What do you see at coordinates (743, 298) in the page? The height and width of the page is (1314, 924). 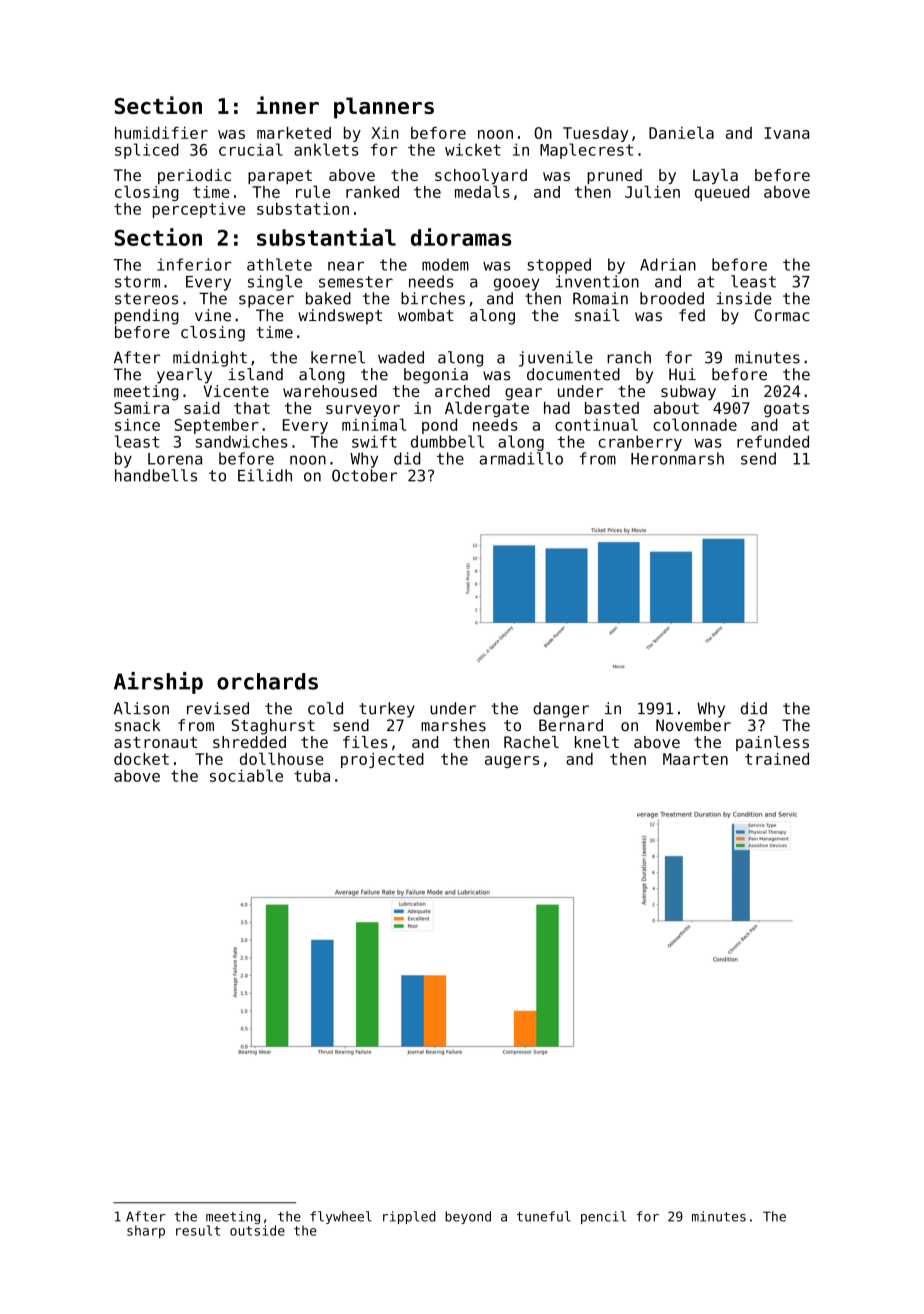 I see `inside` at bounding box center [743, 298].
